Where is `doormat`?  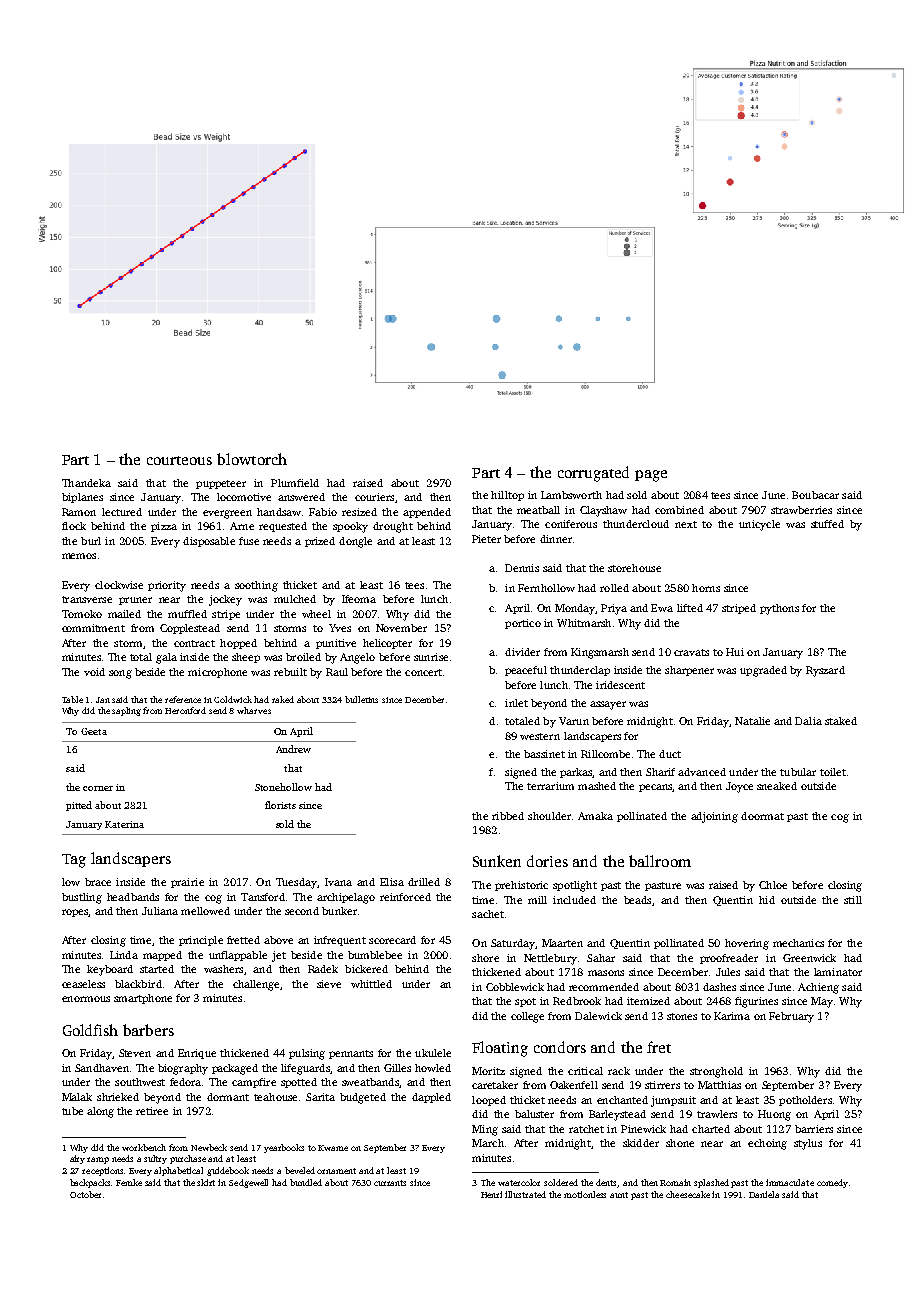
doormat is located at coordinates (762, 816).
